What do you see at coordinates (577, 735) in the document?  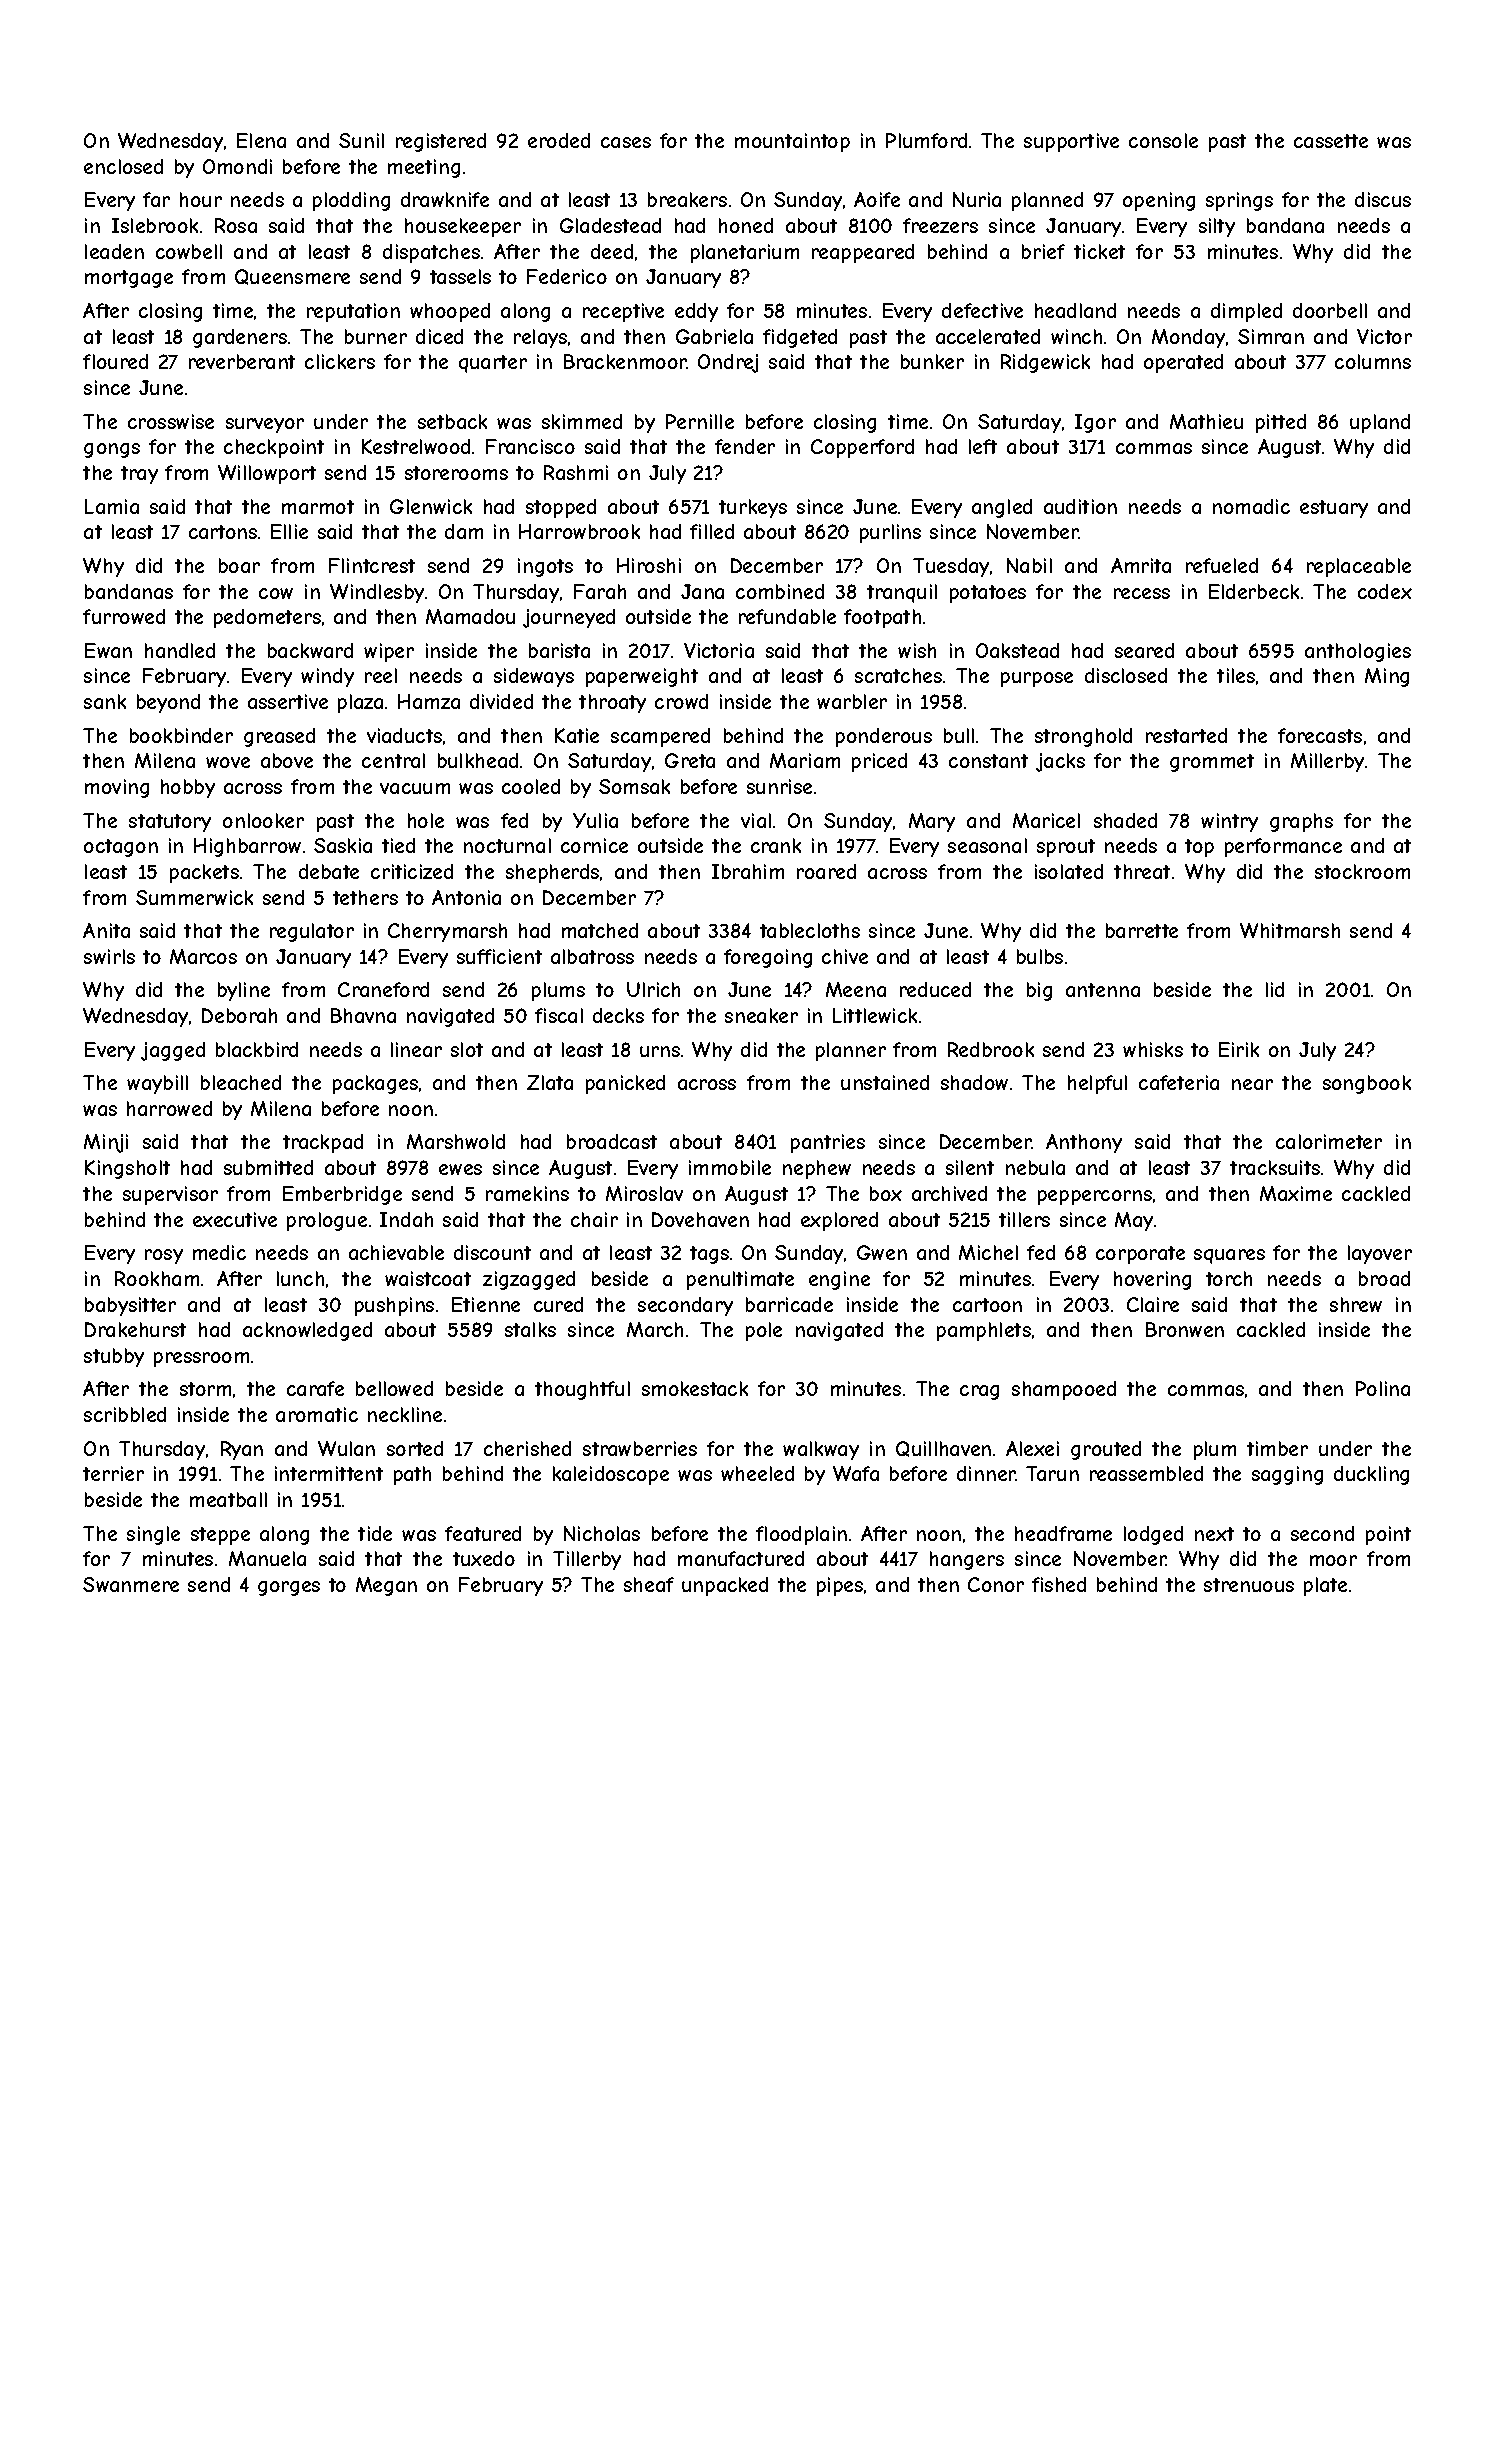 I see `Katie` at bounding box center [577, 735].
